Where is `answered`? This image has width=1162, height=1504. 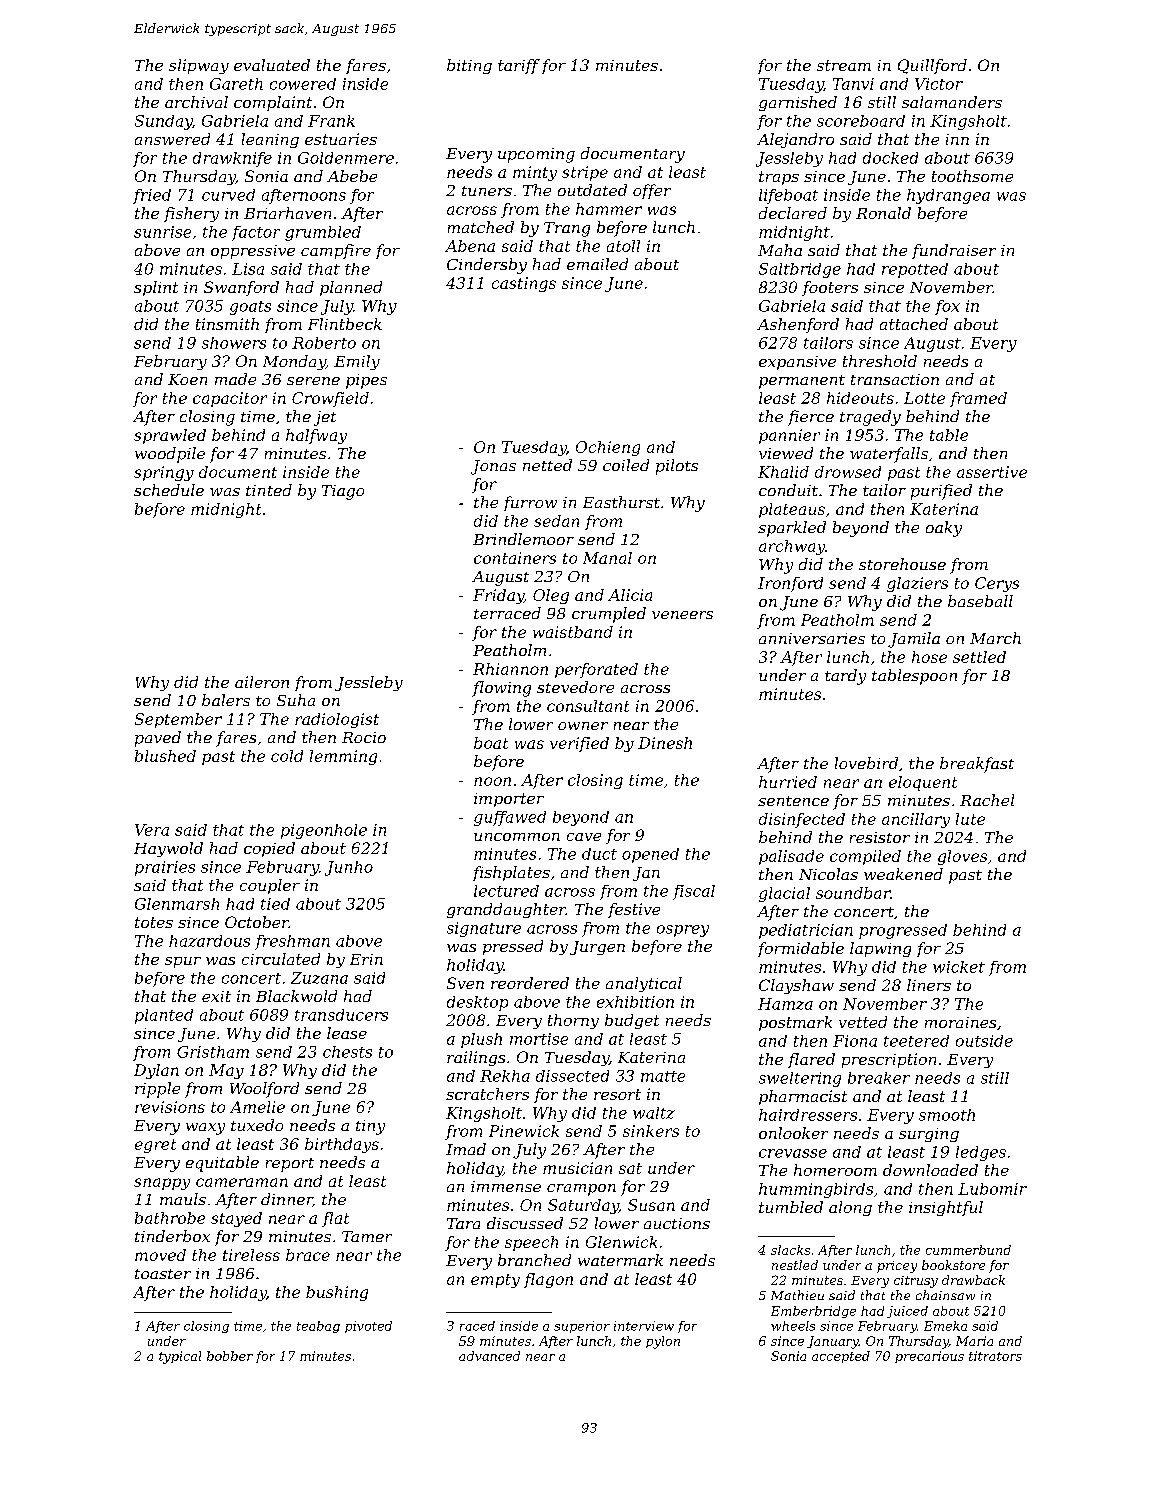
answered is located at coordinates (172, 139).
